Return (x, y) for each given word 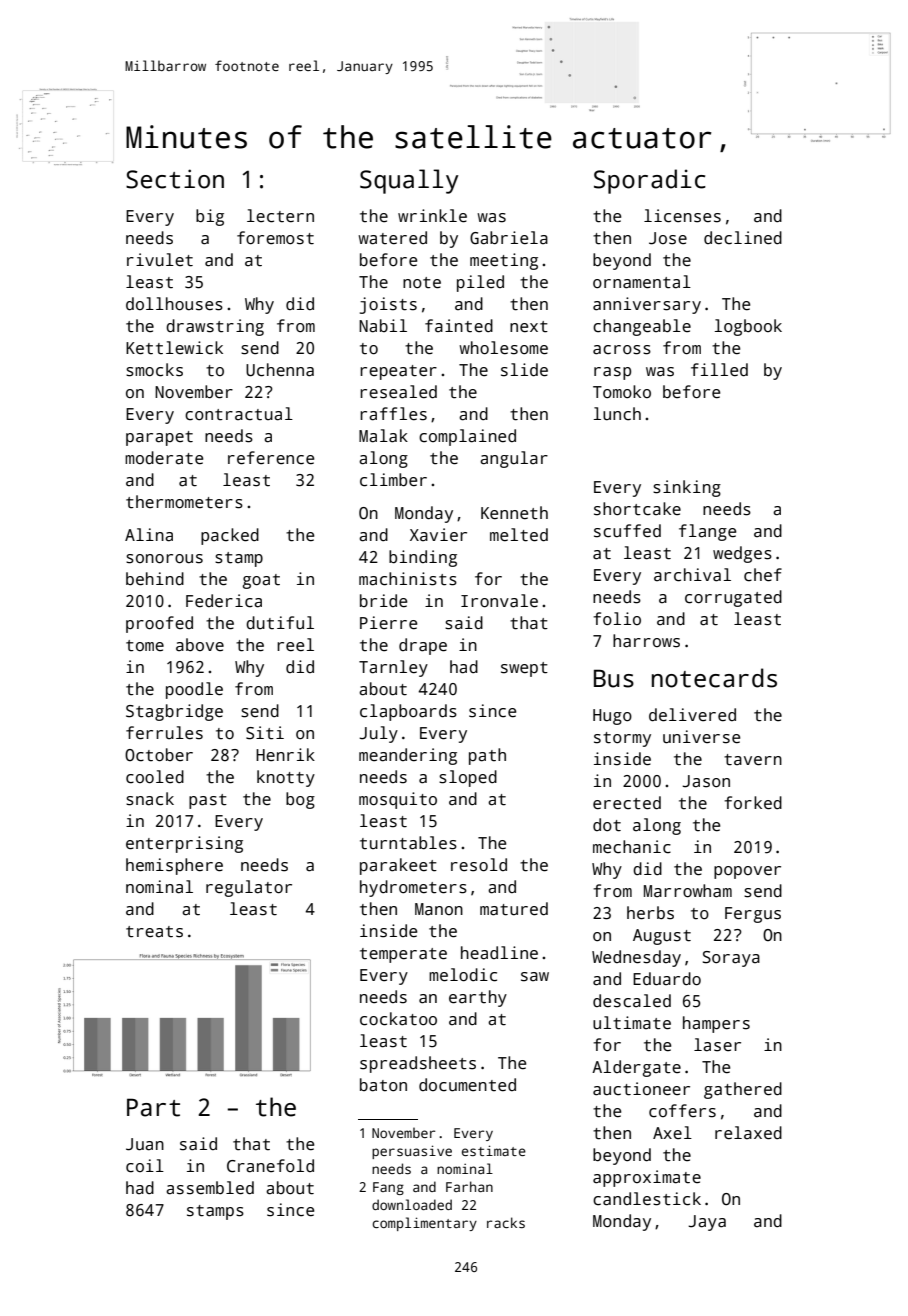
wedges (742, 554)
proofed (159, 624)
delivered (692, 715)
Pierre (388, 623)
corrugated (733, 598)
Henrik (285, 755)
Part (153, 1107)
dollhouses (174, 304)
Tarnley (393, 668)
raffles (393, 414)
